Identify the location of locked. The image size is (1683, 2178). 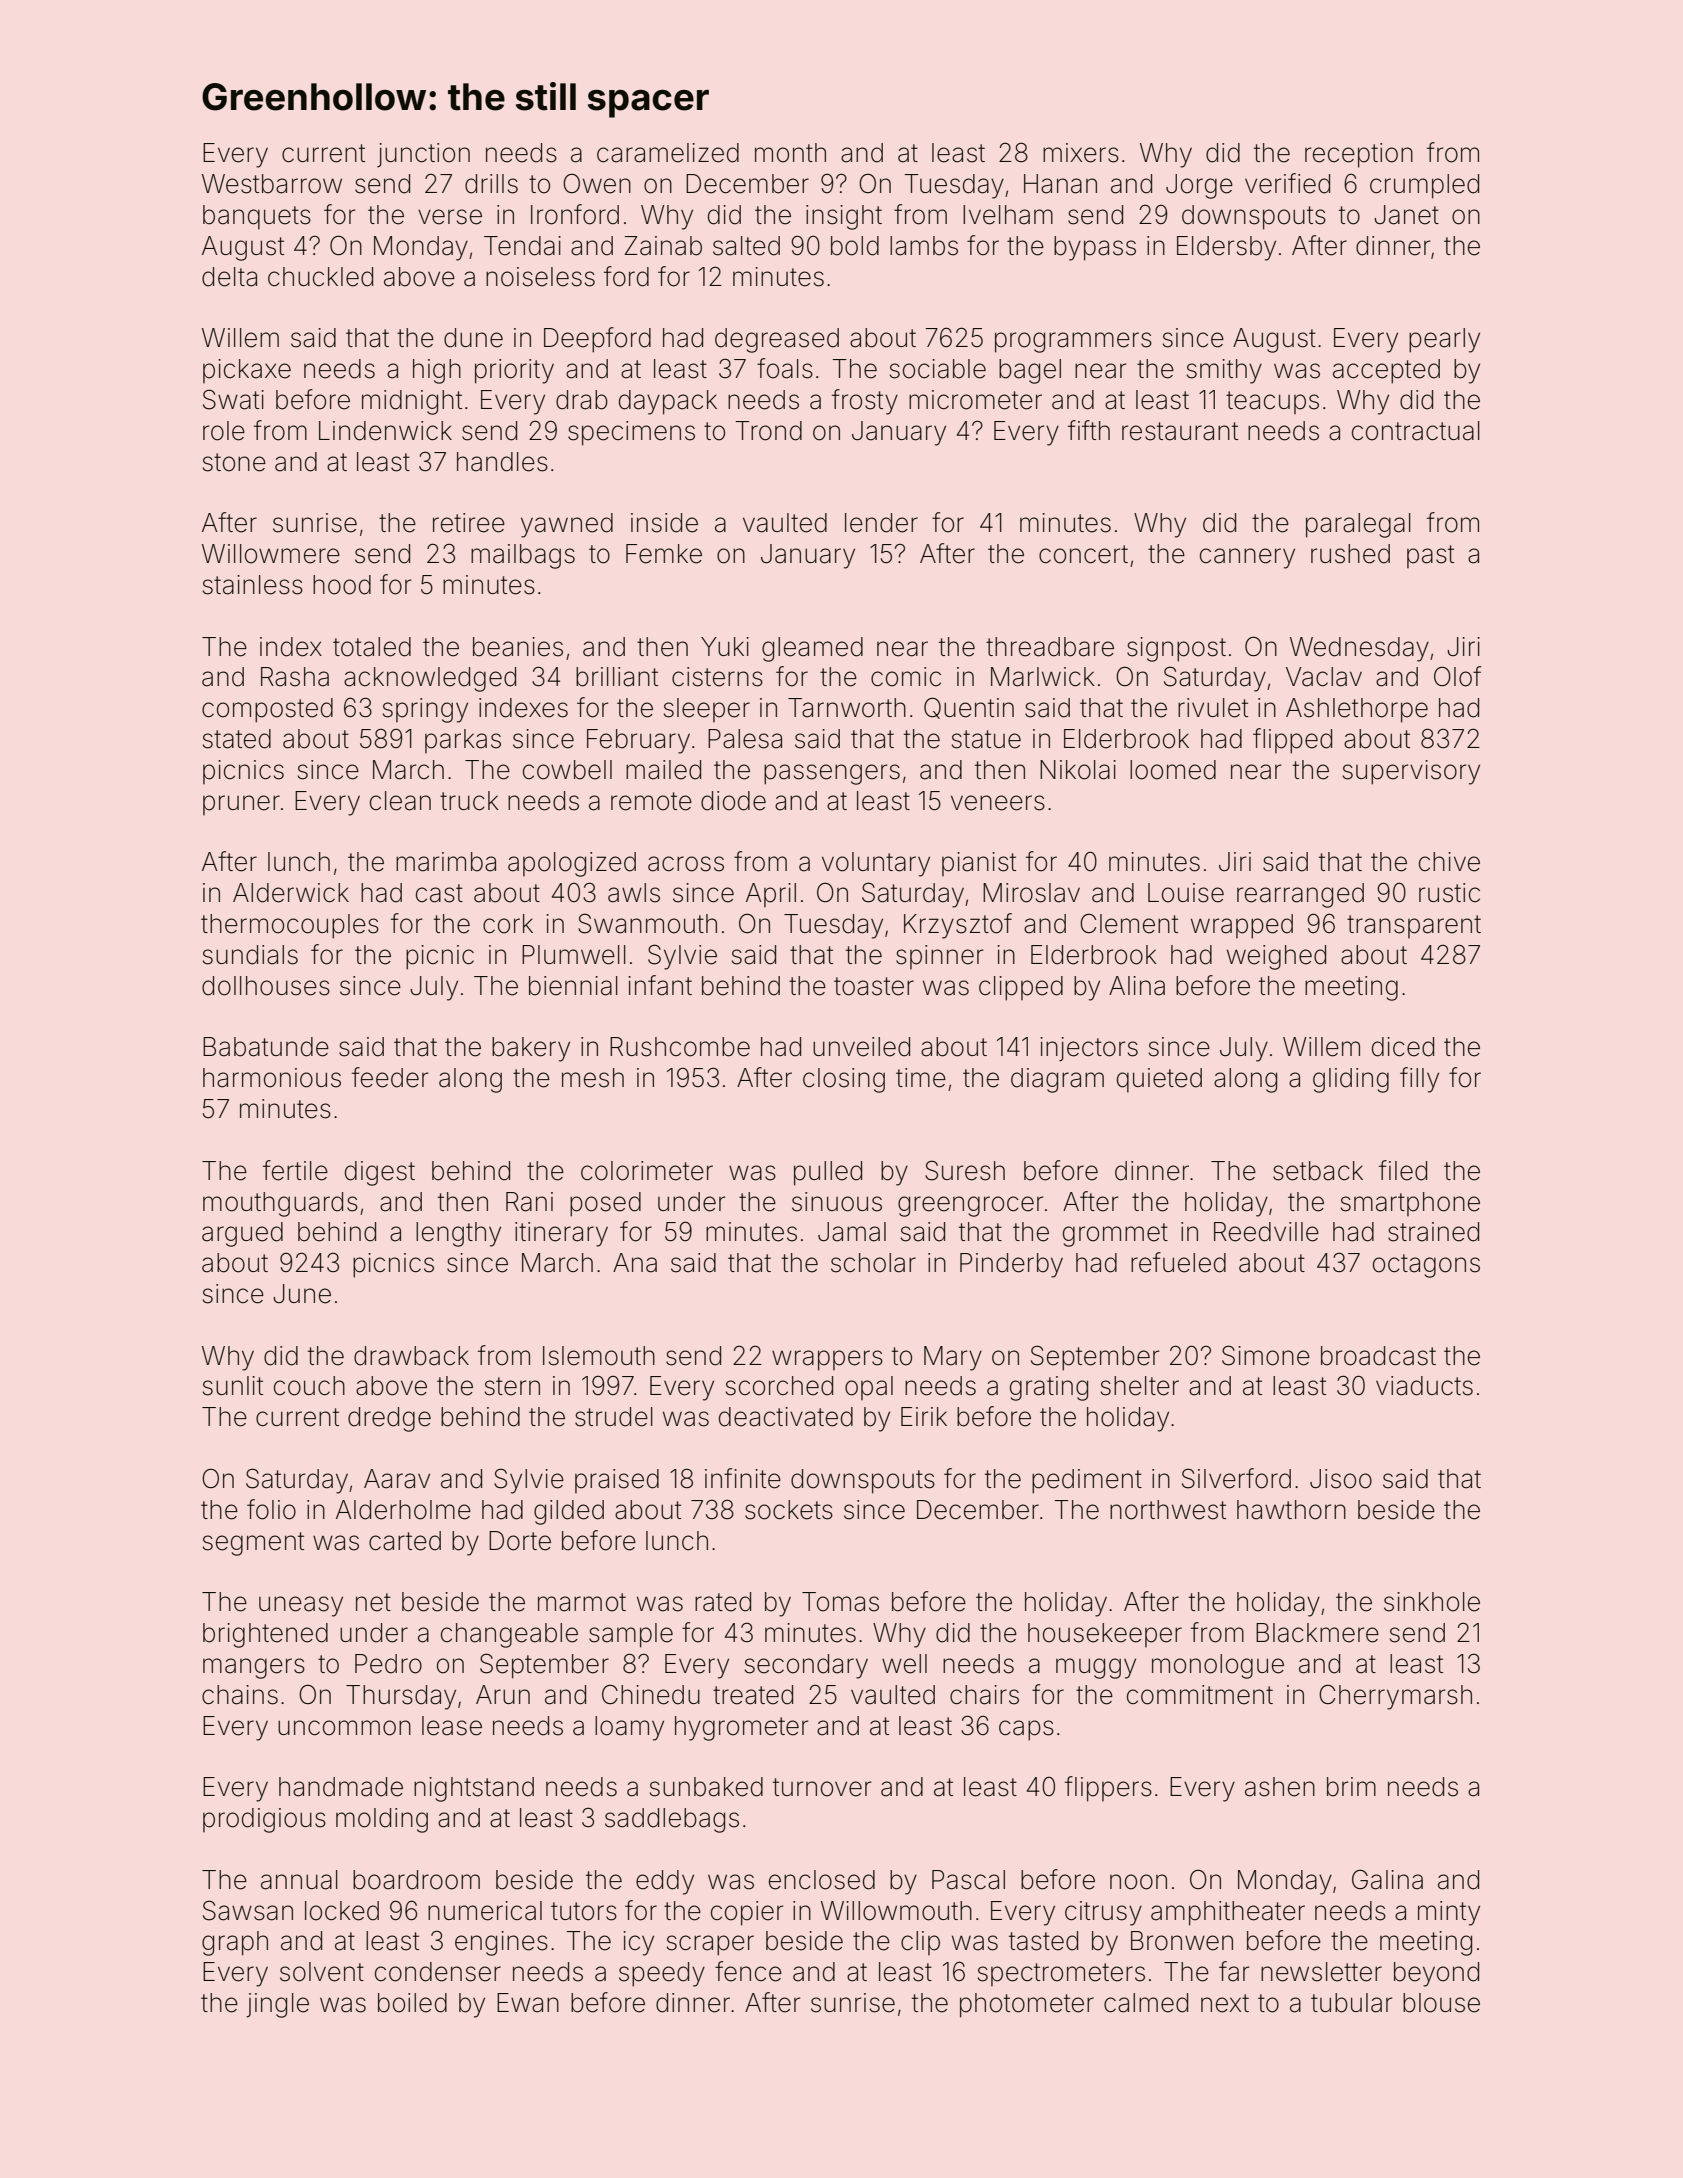
(342, 1911).
